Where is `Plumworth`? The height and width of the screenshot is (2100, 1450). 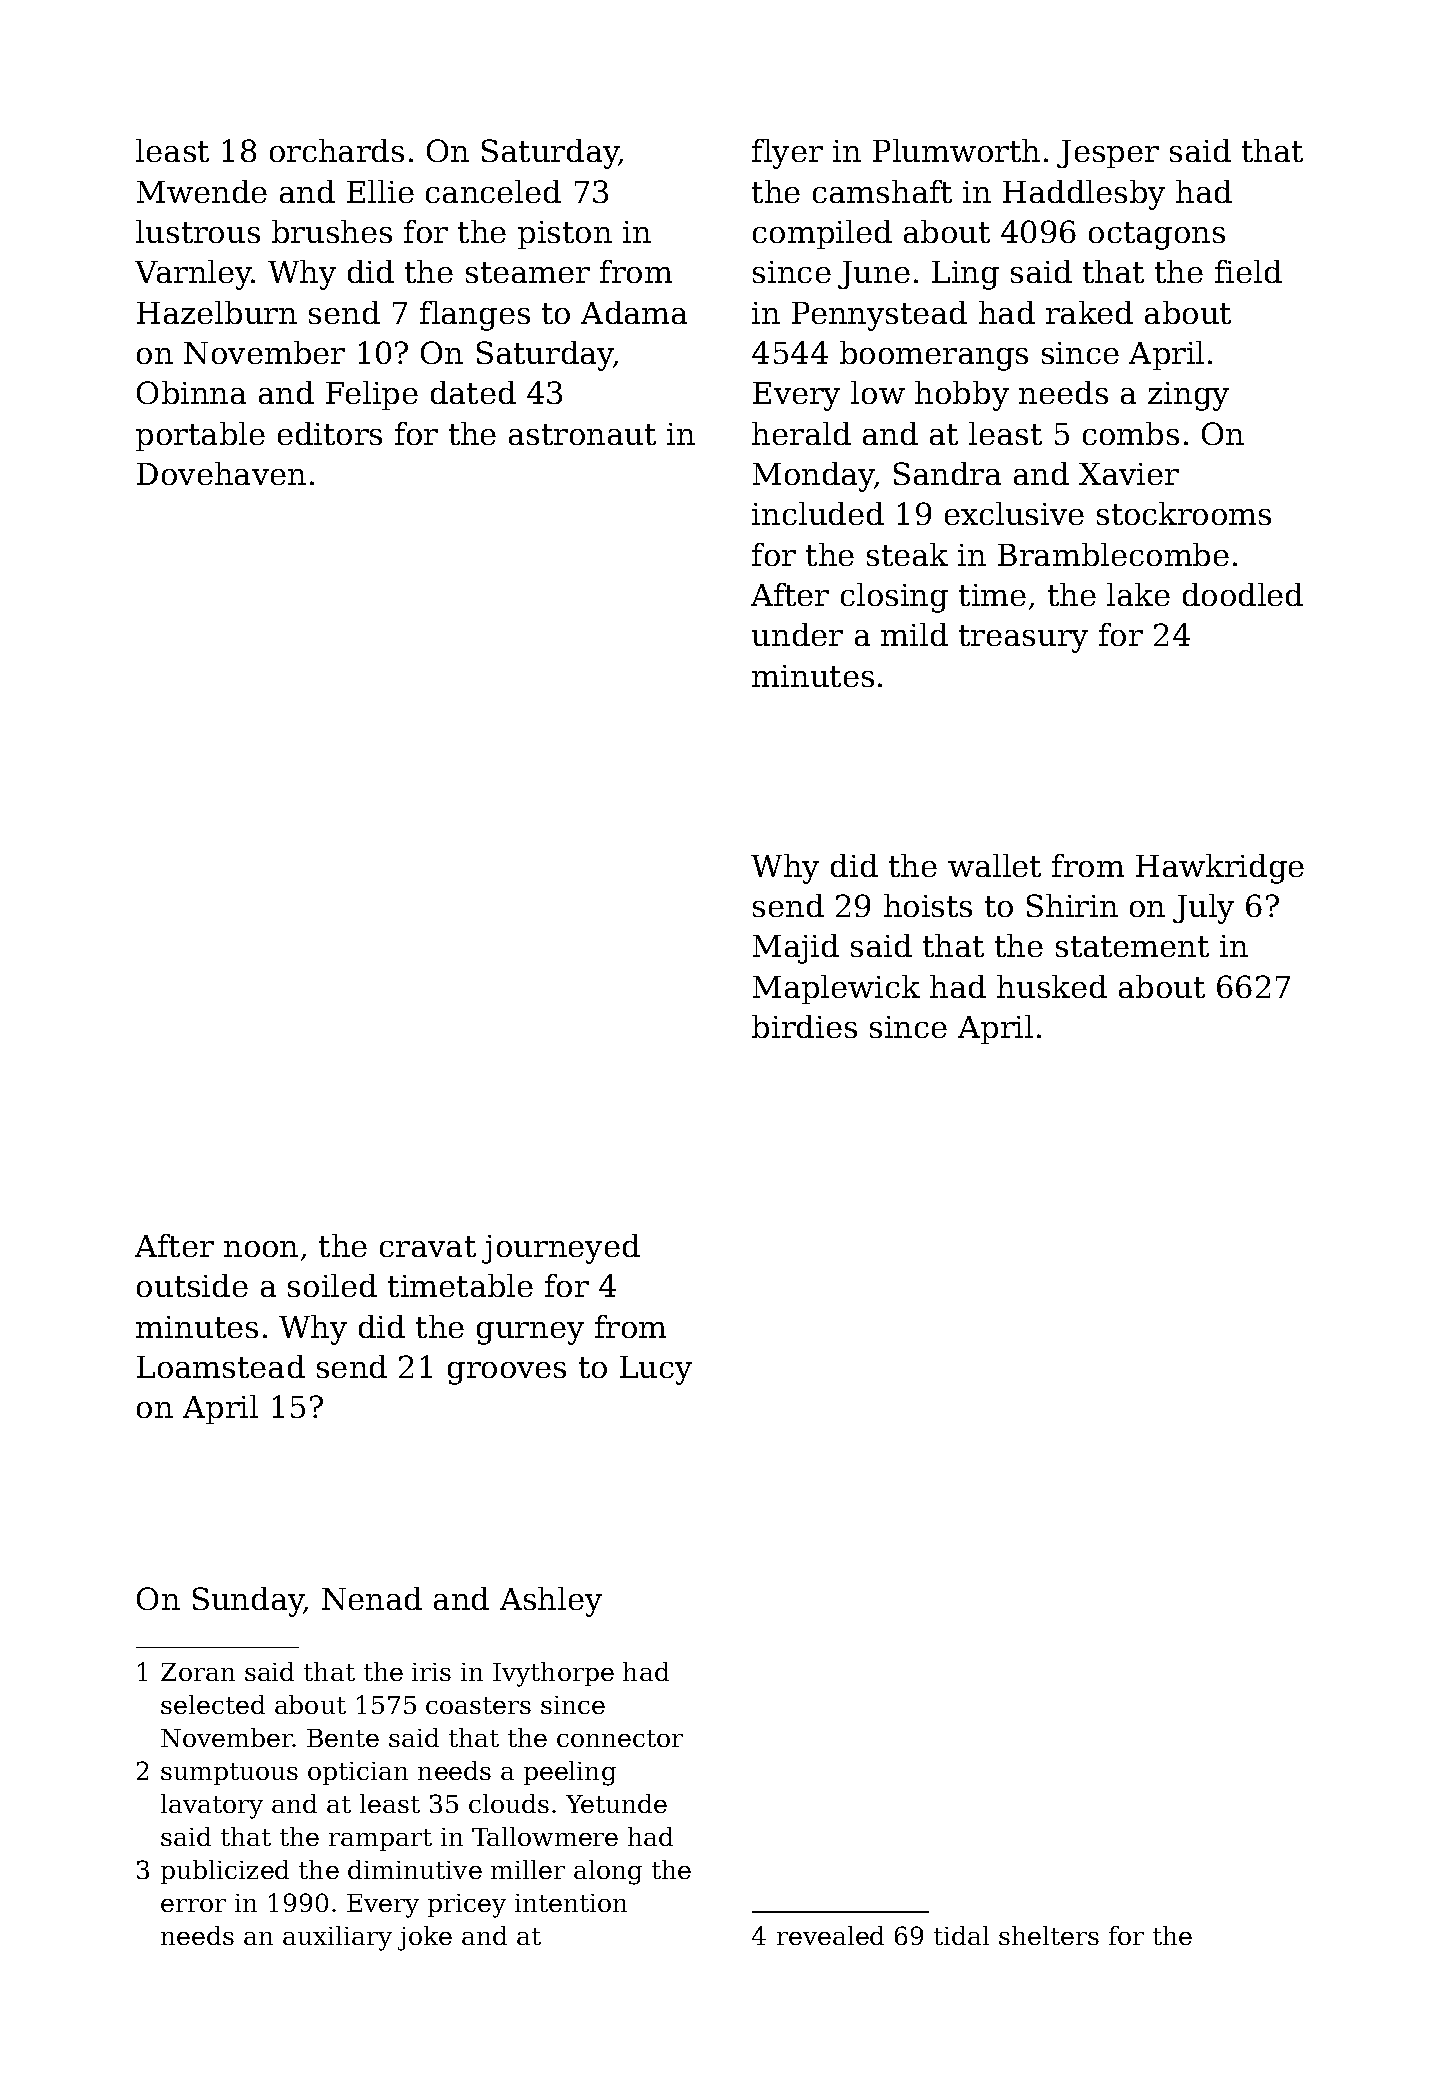 Plumworth is located at coordinates (956, 150).
